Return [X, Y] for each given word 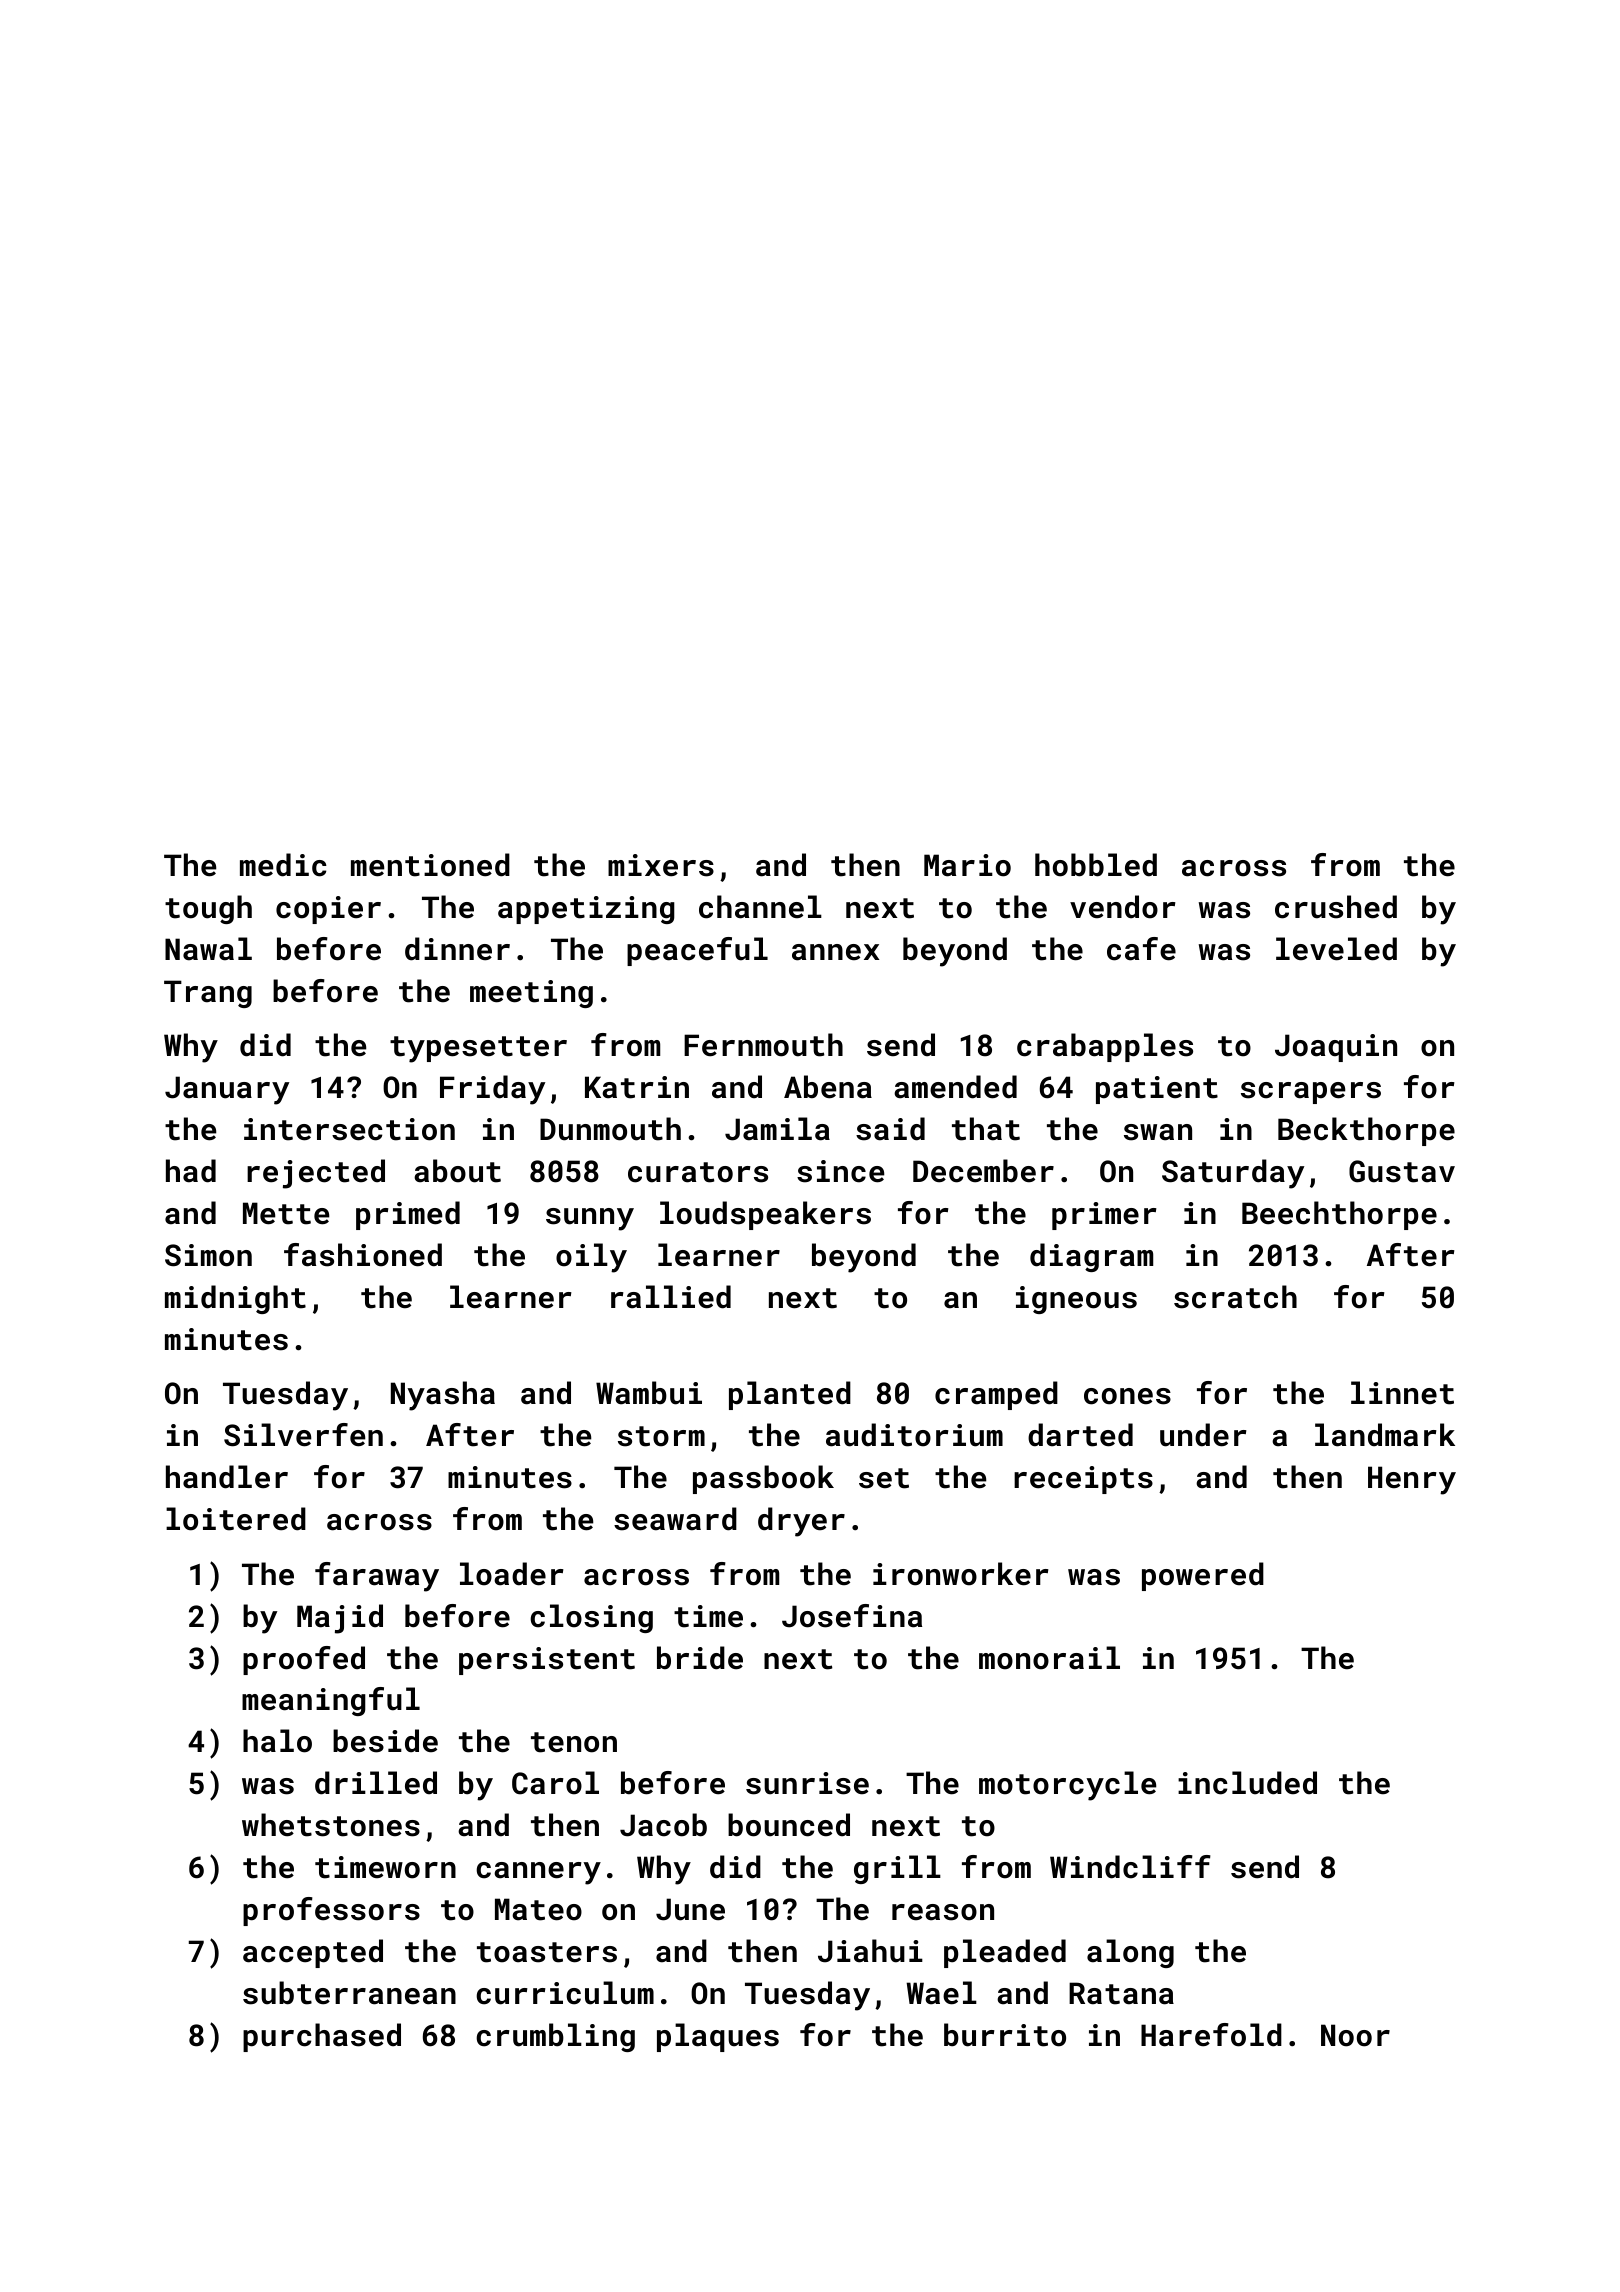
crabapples [1105, 1047]
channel [760, 907]
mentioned [430, 865]
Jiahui [870, 1951]
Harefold [1211, 2035]
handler [227, 1477]
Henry [1412, 1480]
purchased [322, 2037]
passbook [763, 1479]
